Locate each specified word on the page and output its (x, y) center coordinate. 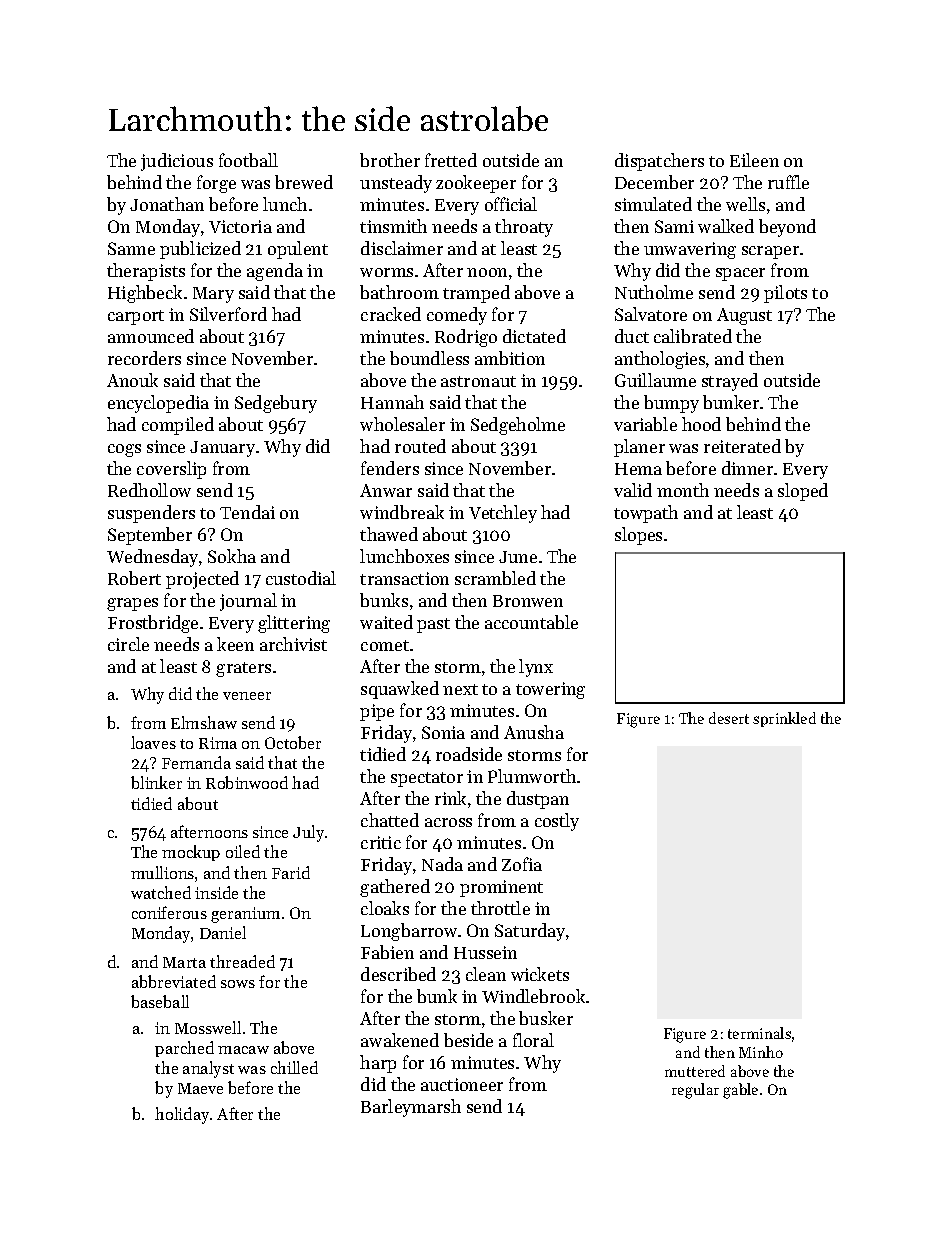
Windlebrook (533, 996)
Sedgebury (276, 404)
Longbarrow (409, 932)
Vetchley (503, 514)
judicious (177, 162)
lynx (536, 668)
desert (729, 718)
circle (128, 644)
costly (557, 822)
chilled (294, 1067)
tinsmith (393, 226)
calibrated (693, 336)
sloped (803, 492)
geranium (245, 915)
